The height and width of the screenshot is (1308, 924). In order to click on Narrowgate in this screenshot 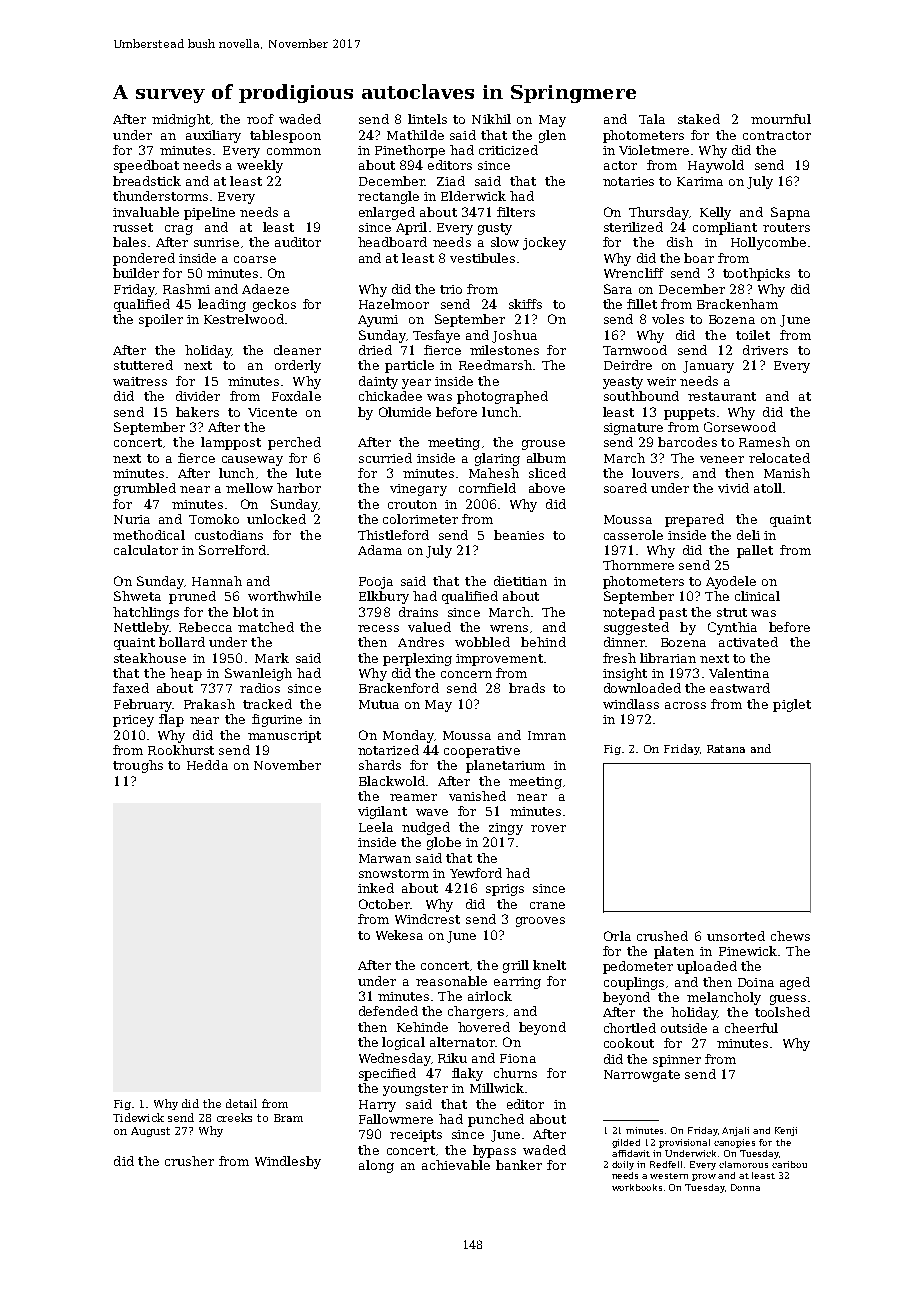, I will do `click(642, 1076)`.
